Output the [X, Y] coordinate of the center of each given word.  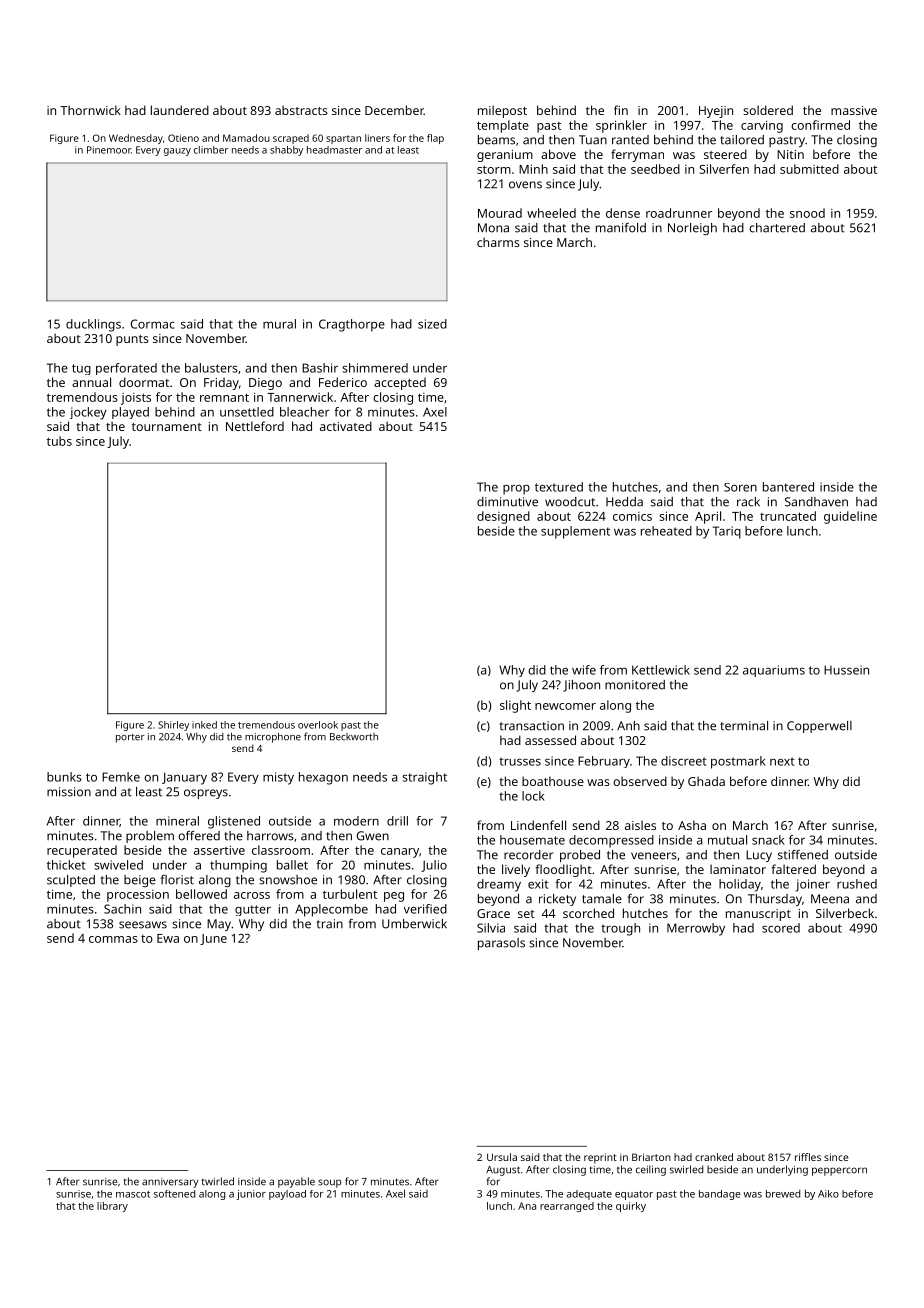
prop [516, 489]
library [112, 1207]
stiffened [803, 855]
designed [503, 517]
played [130, 413]
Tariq [727, 532]
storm [494, 169]
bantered [788, 487]
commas [113, 939]
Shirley [173, 726]
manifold [621, 228]
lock [533, 796]
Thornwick [90, 110]
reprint [600, 1158]
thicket [66, 865]
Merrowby [696, 929]
